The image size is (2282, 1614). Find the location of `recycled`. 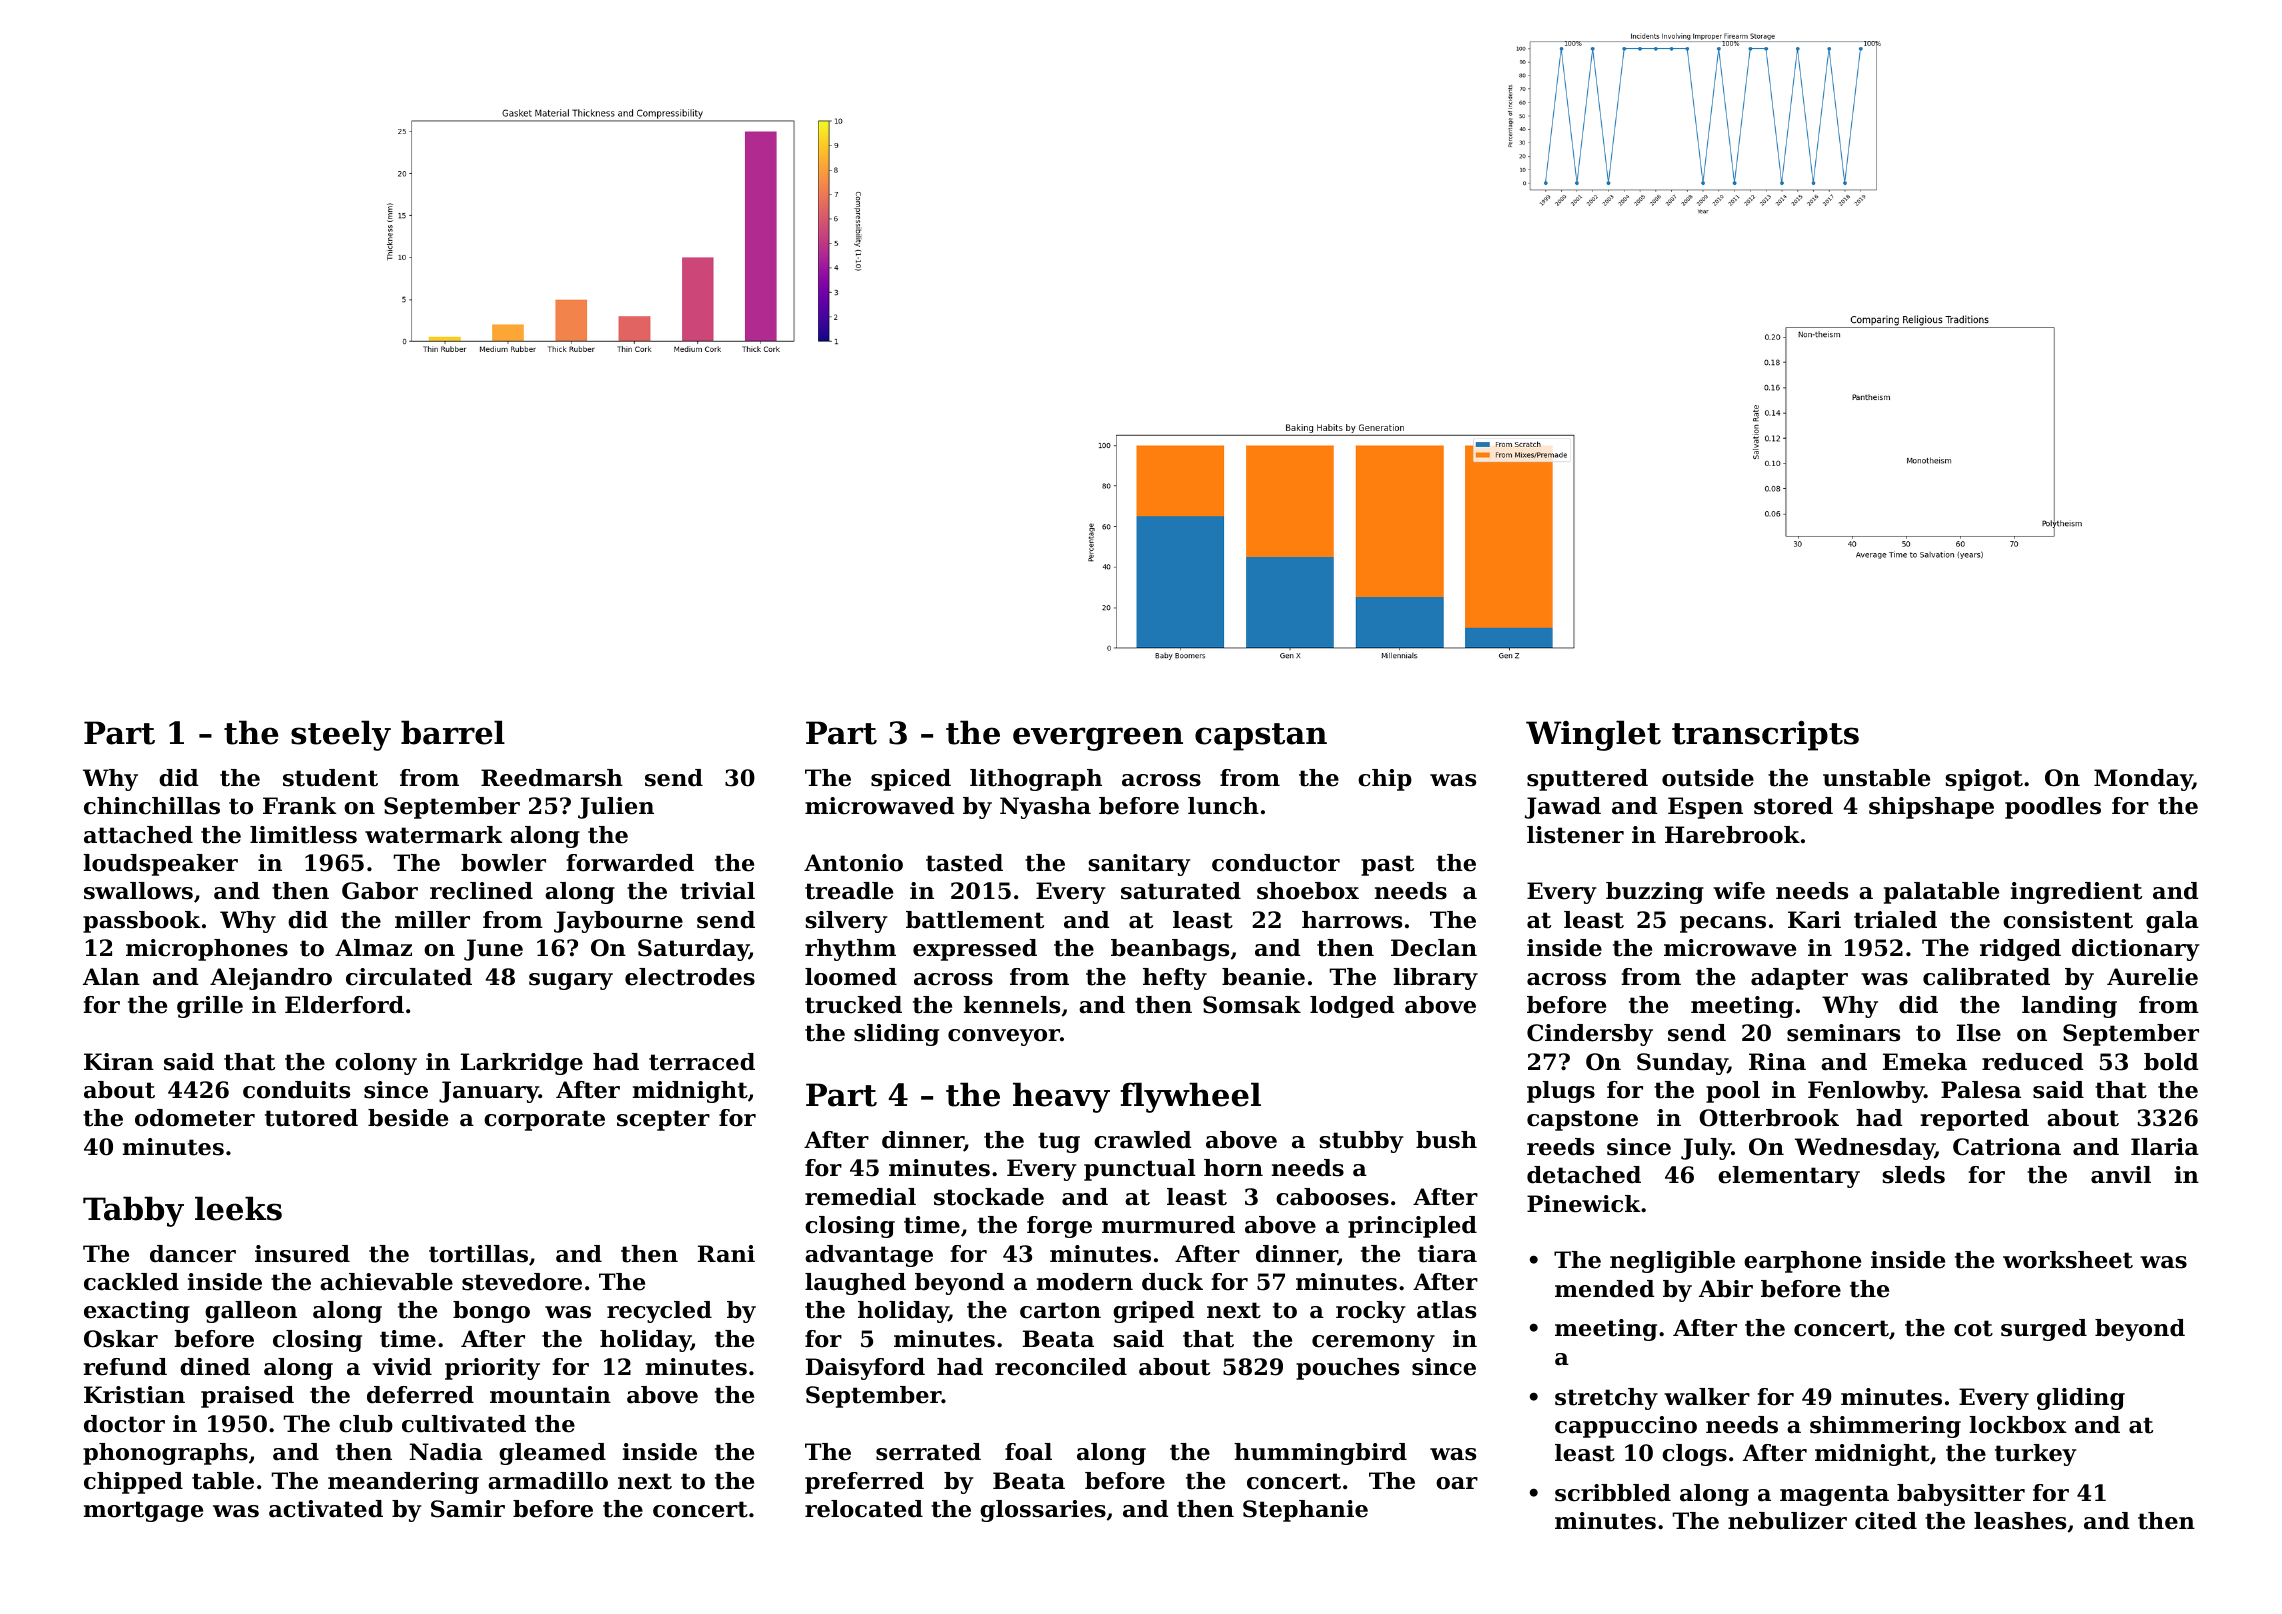

recycled is located at coordinates (659, 1312).
